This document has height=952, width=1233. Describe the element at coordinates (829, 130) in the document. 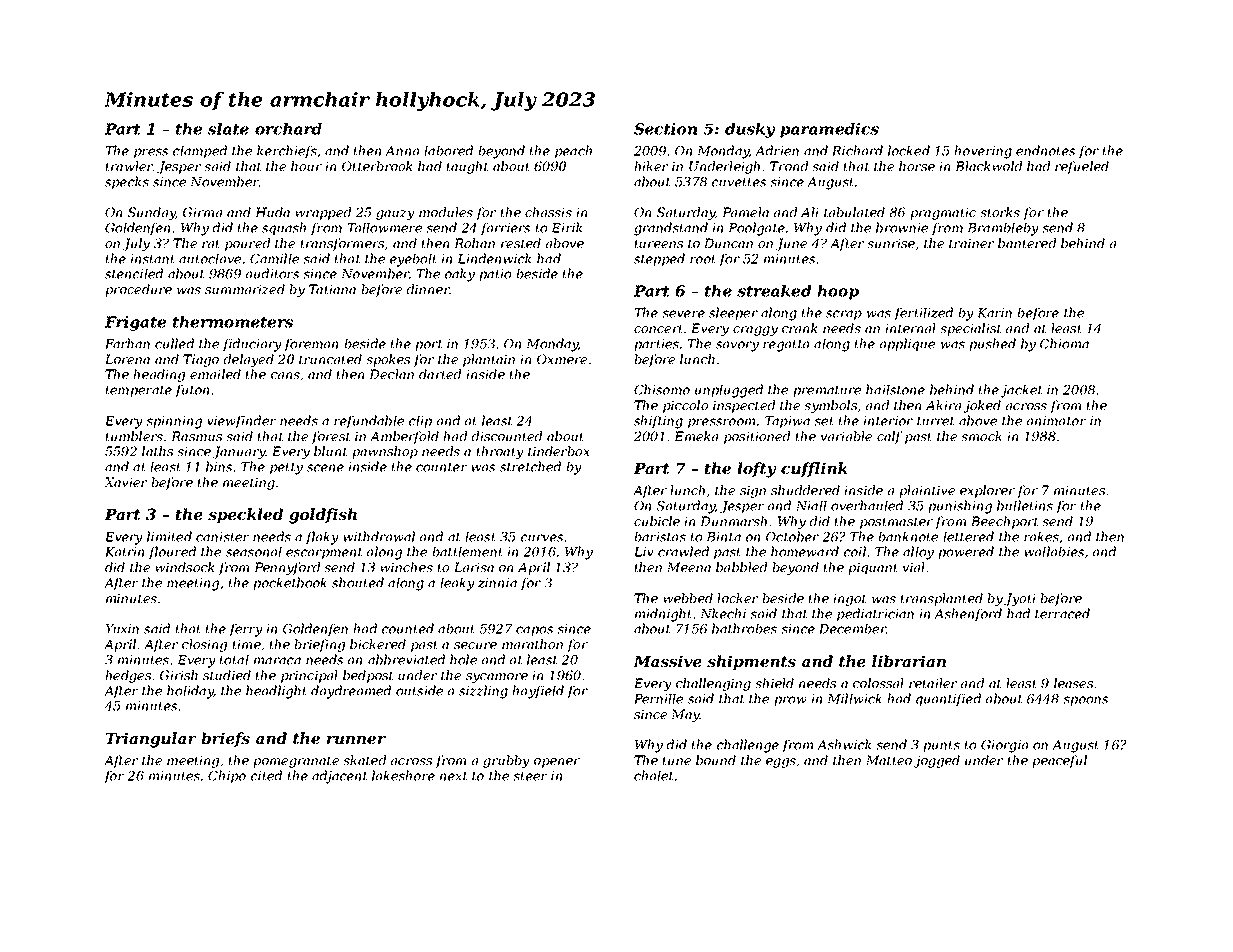

I see `paramedics` at that location.
